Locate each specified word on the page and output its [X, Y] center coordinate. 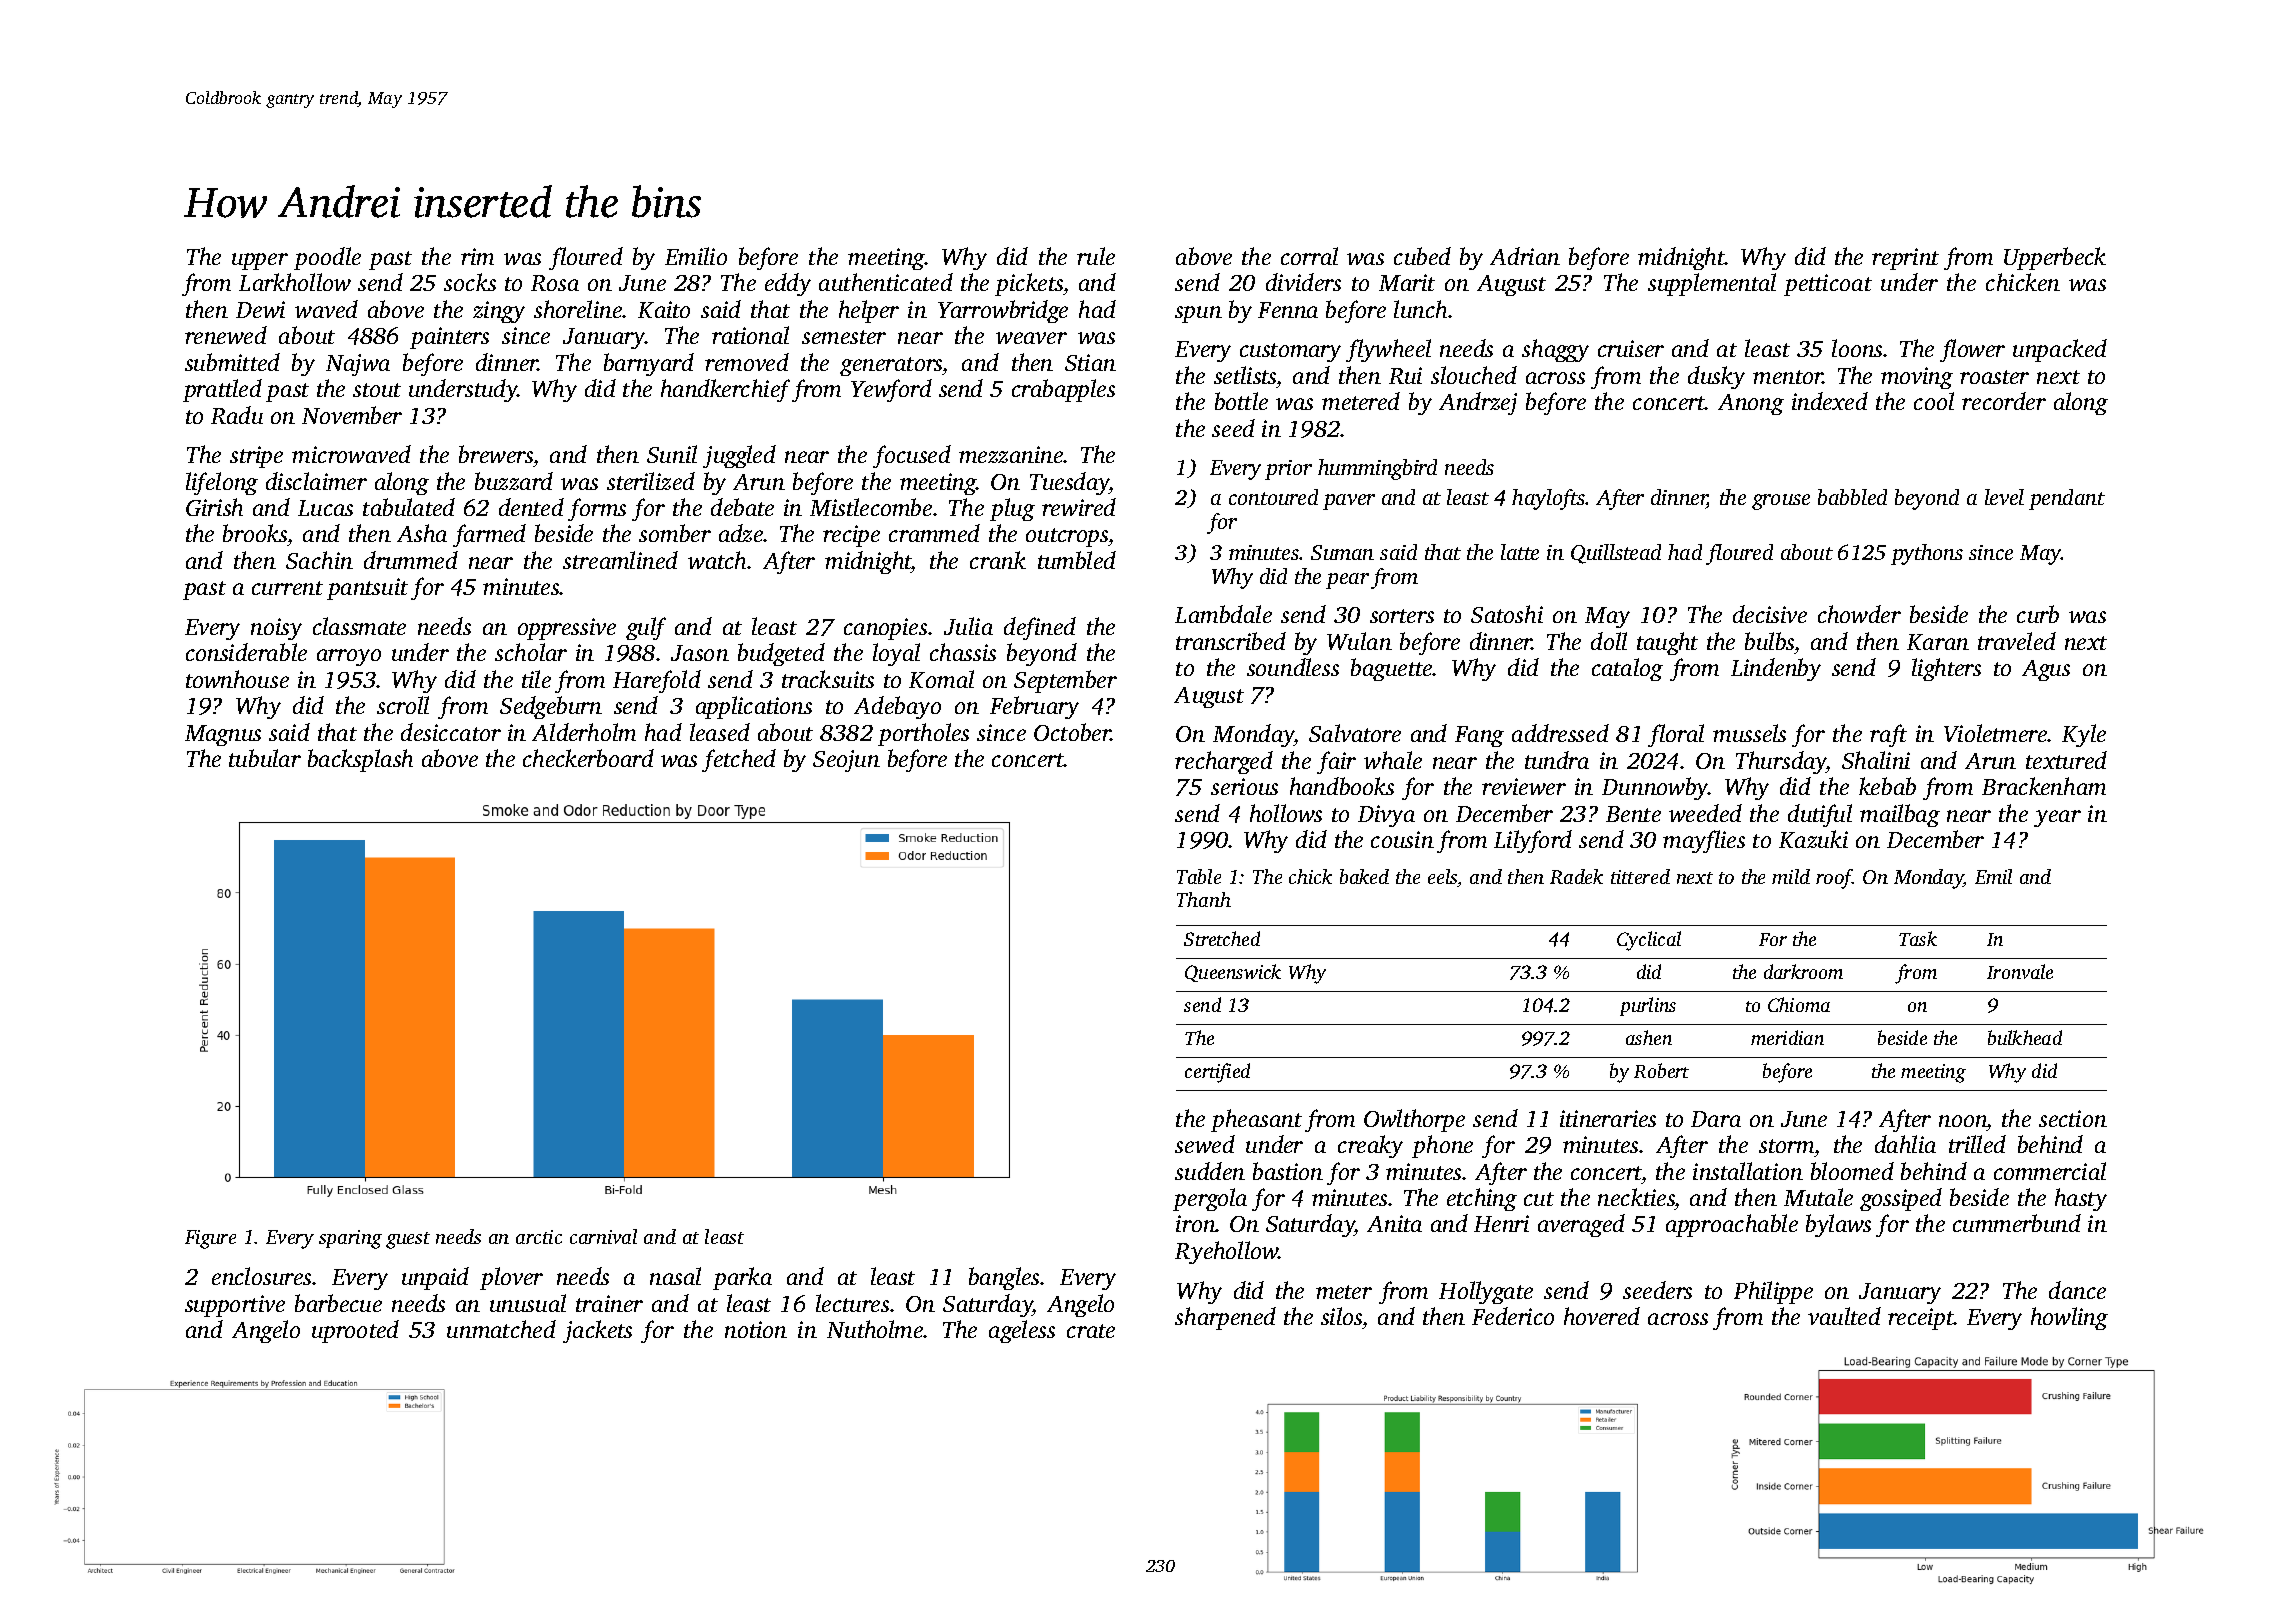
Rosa [555, 283]
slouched [1474, 375]
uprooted [355, 1331]
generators [891, 366]
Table [1199, 876]
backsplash [360, 760]
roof [1834, 879]
